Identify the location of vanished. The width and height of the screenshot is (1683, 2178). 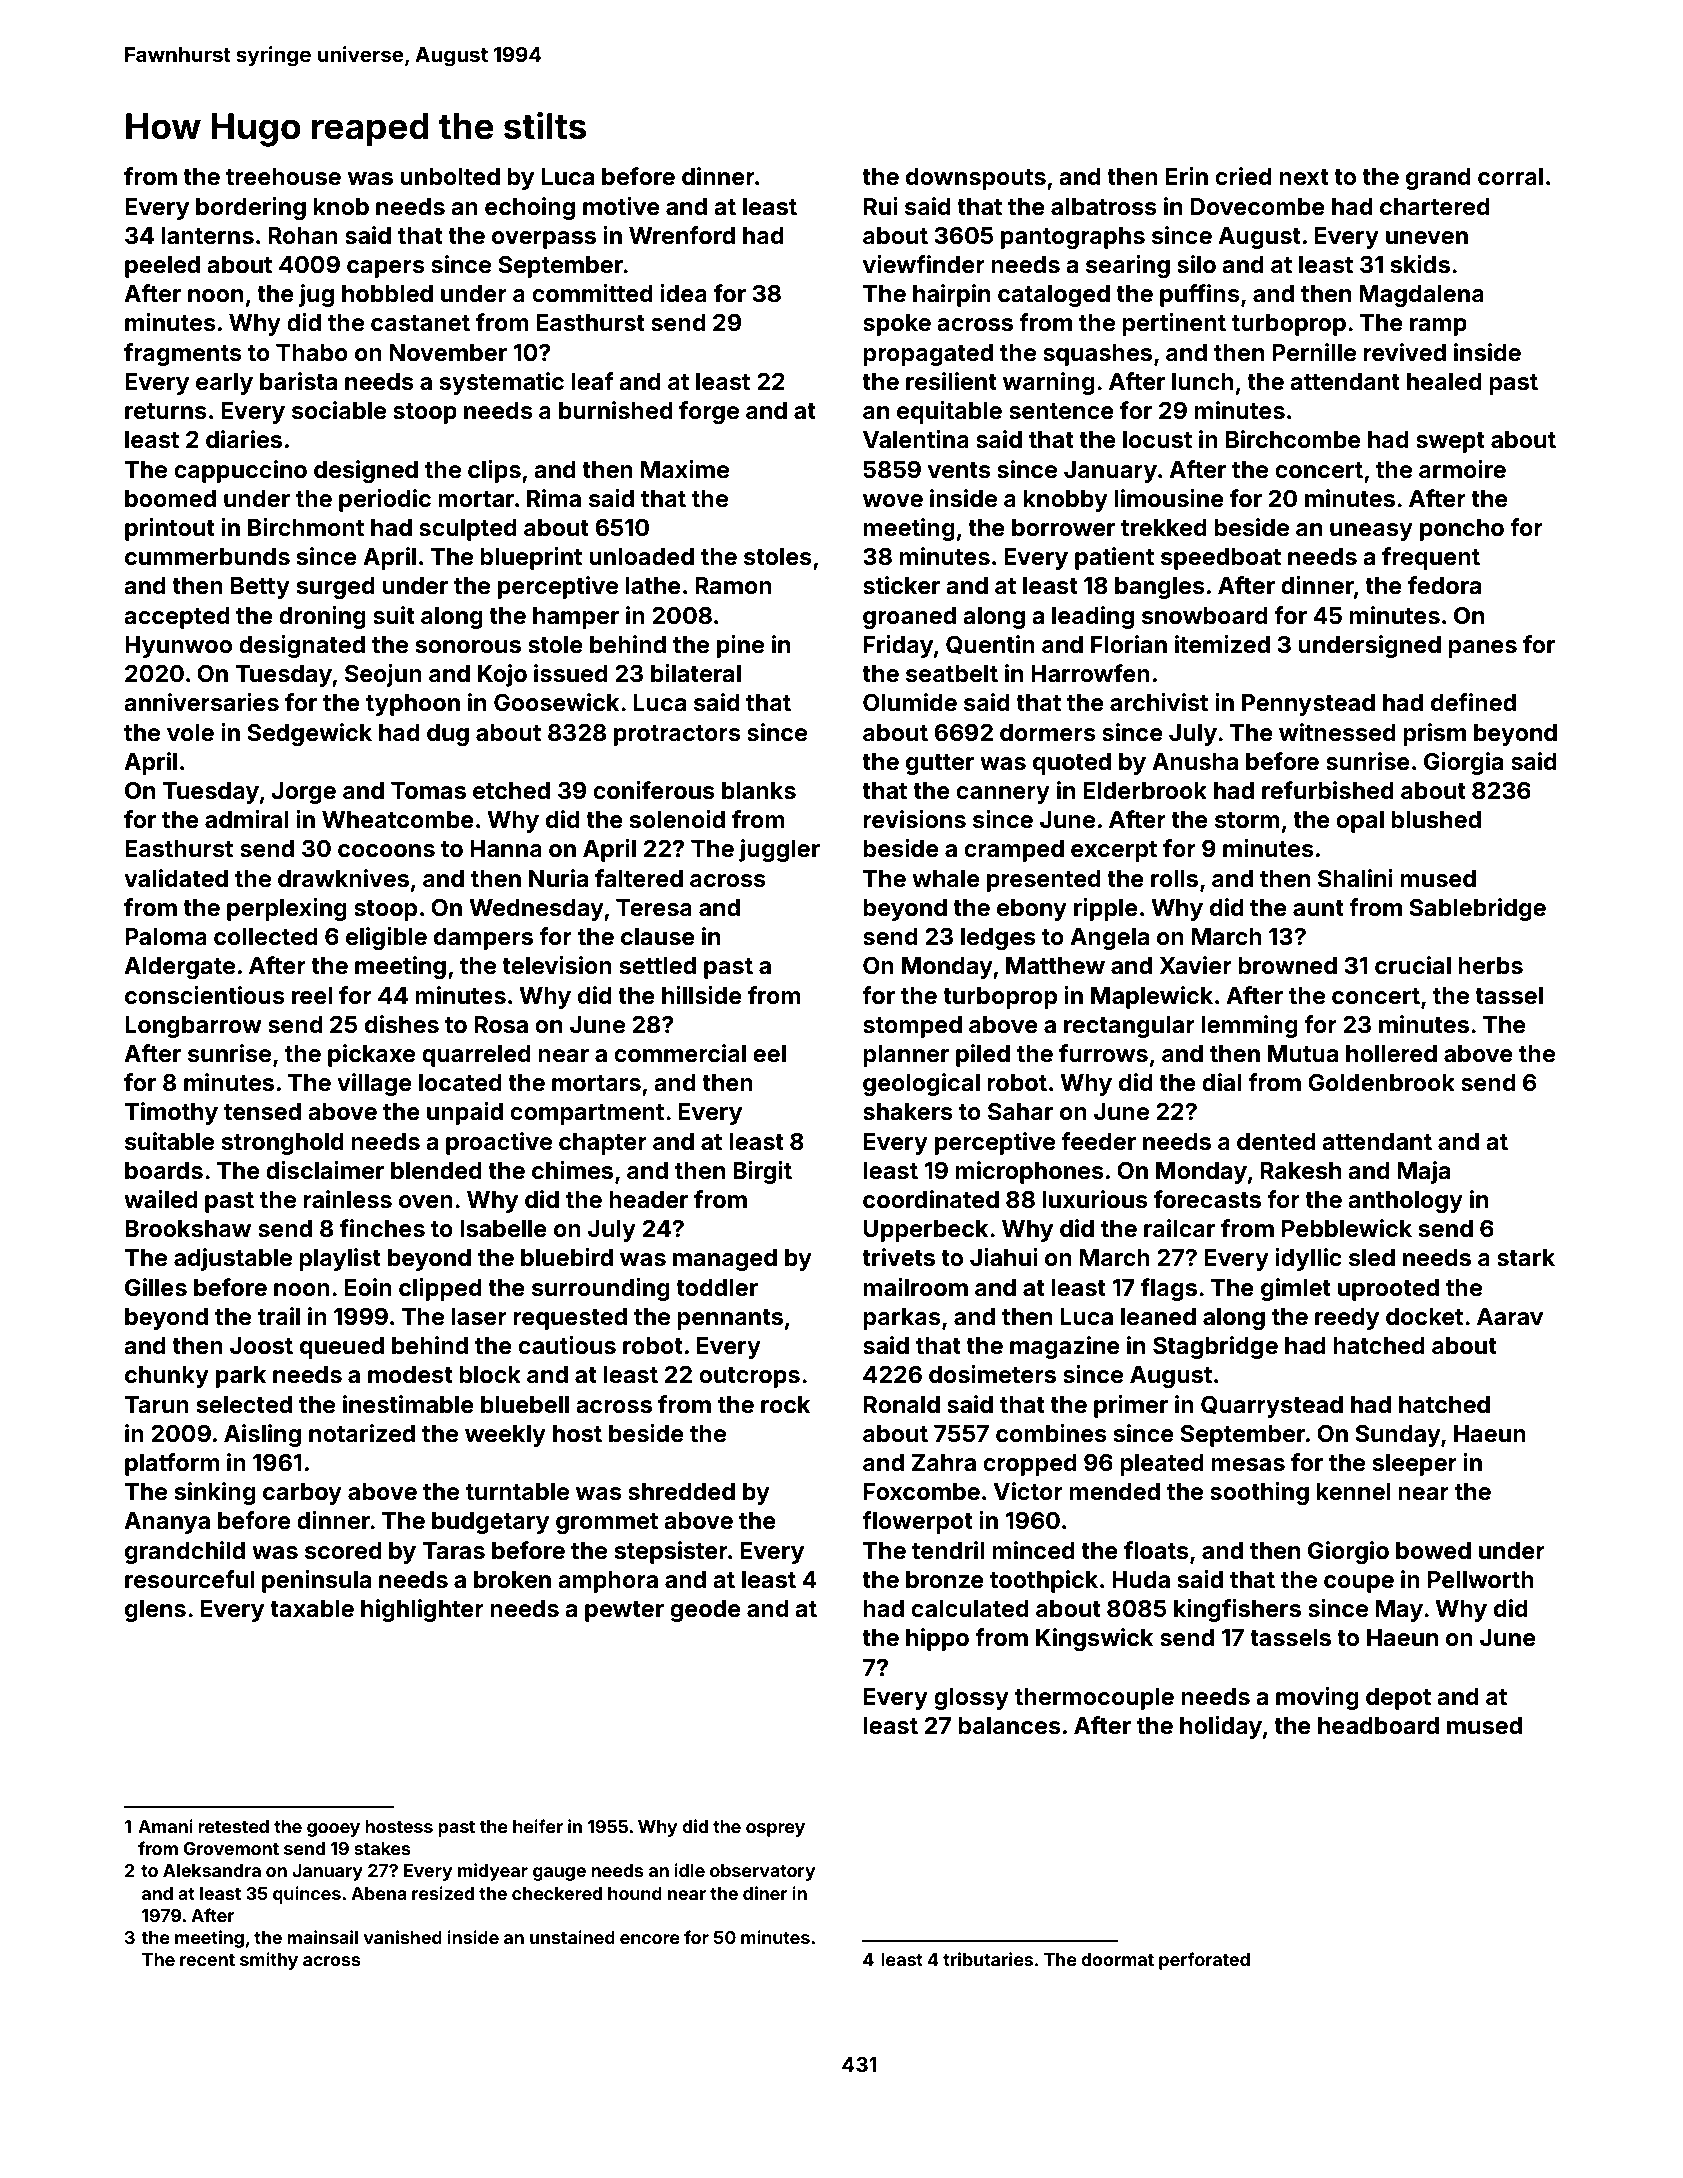
(403, 1937).
